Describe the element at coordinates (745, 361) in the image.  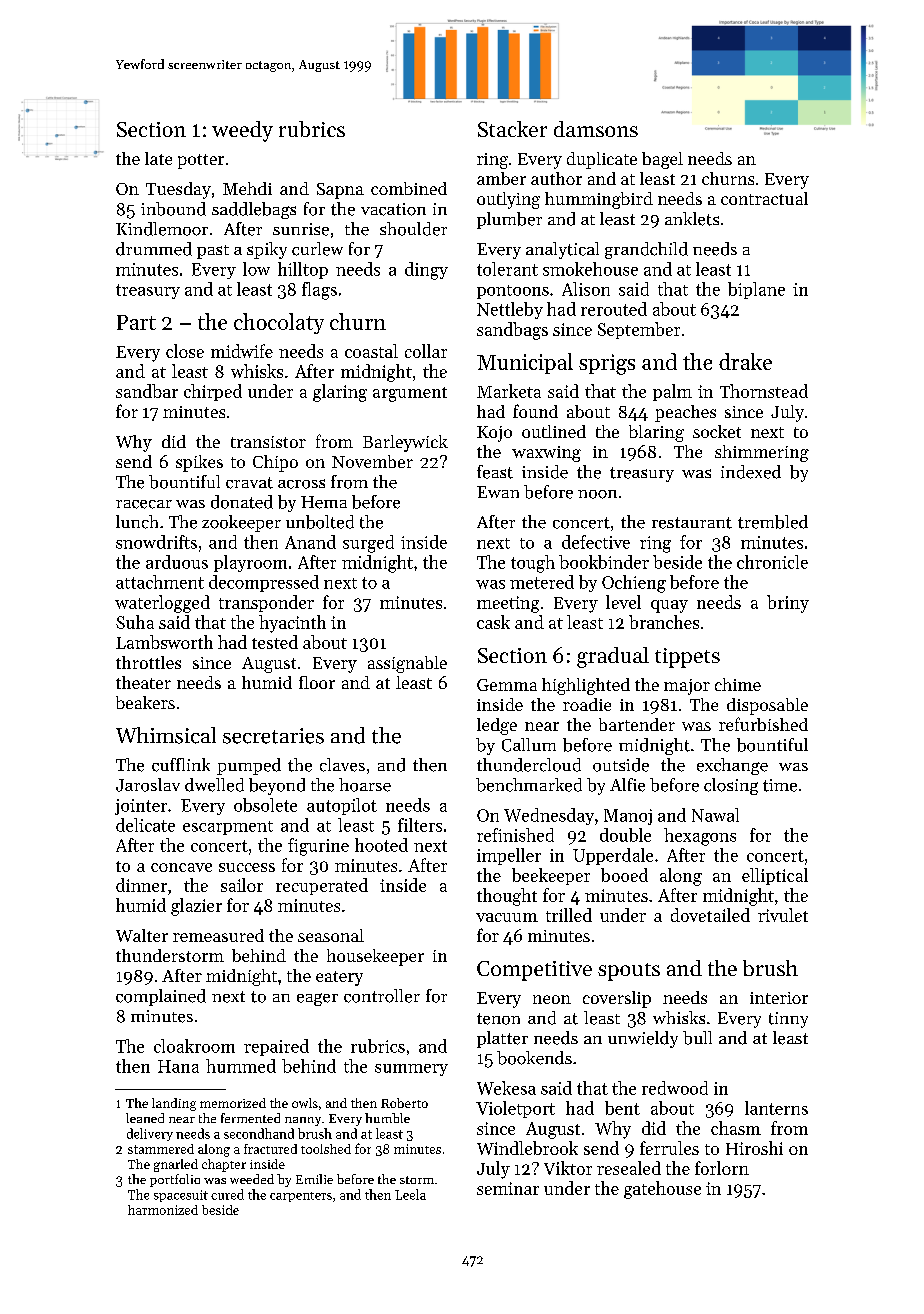
I see `drake` at that location.
